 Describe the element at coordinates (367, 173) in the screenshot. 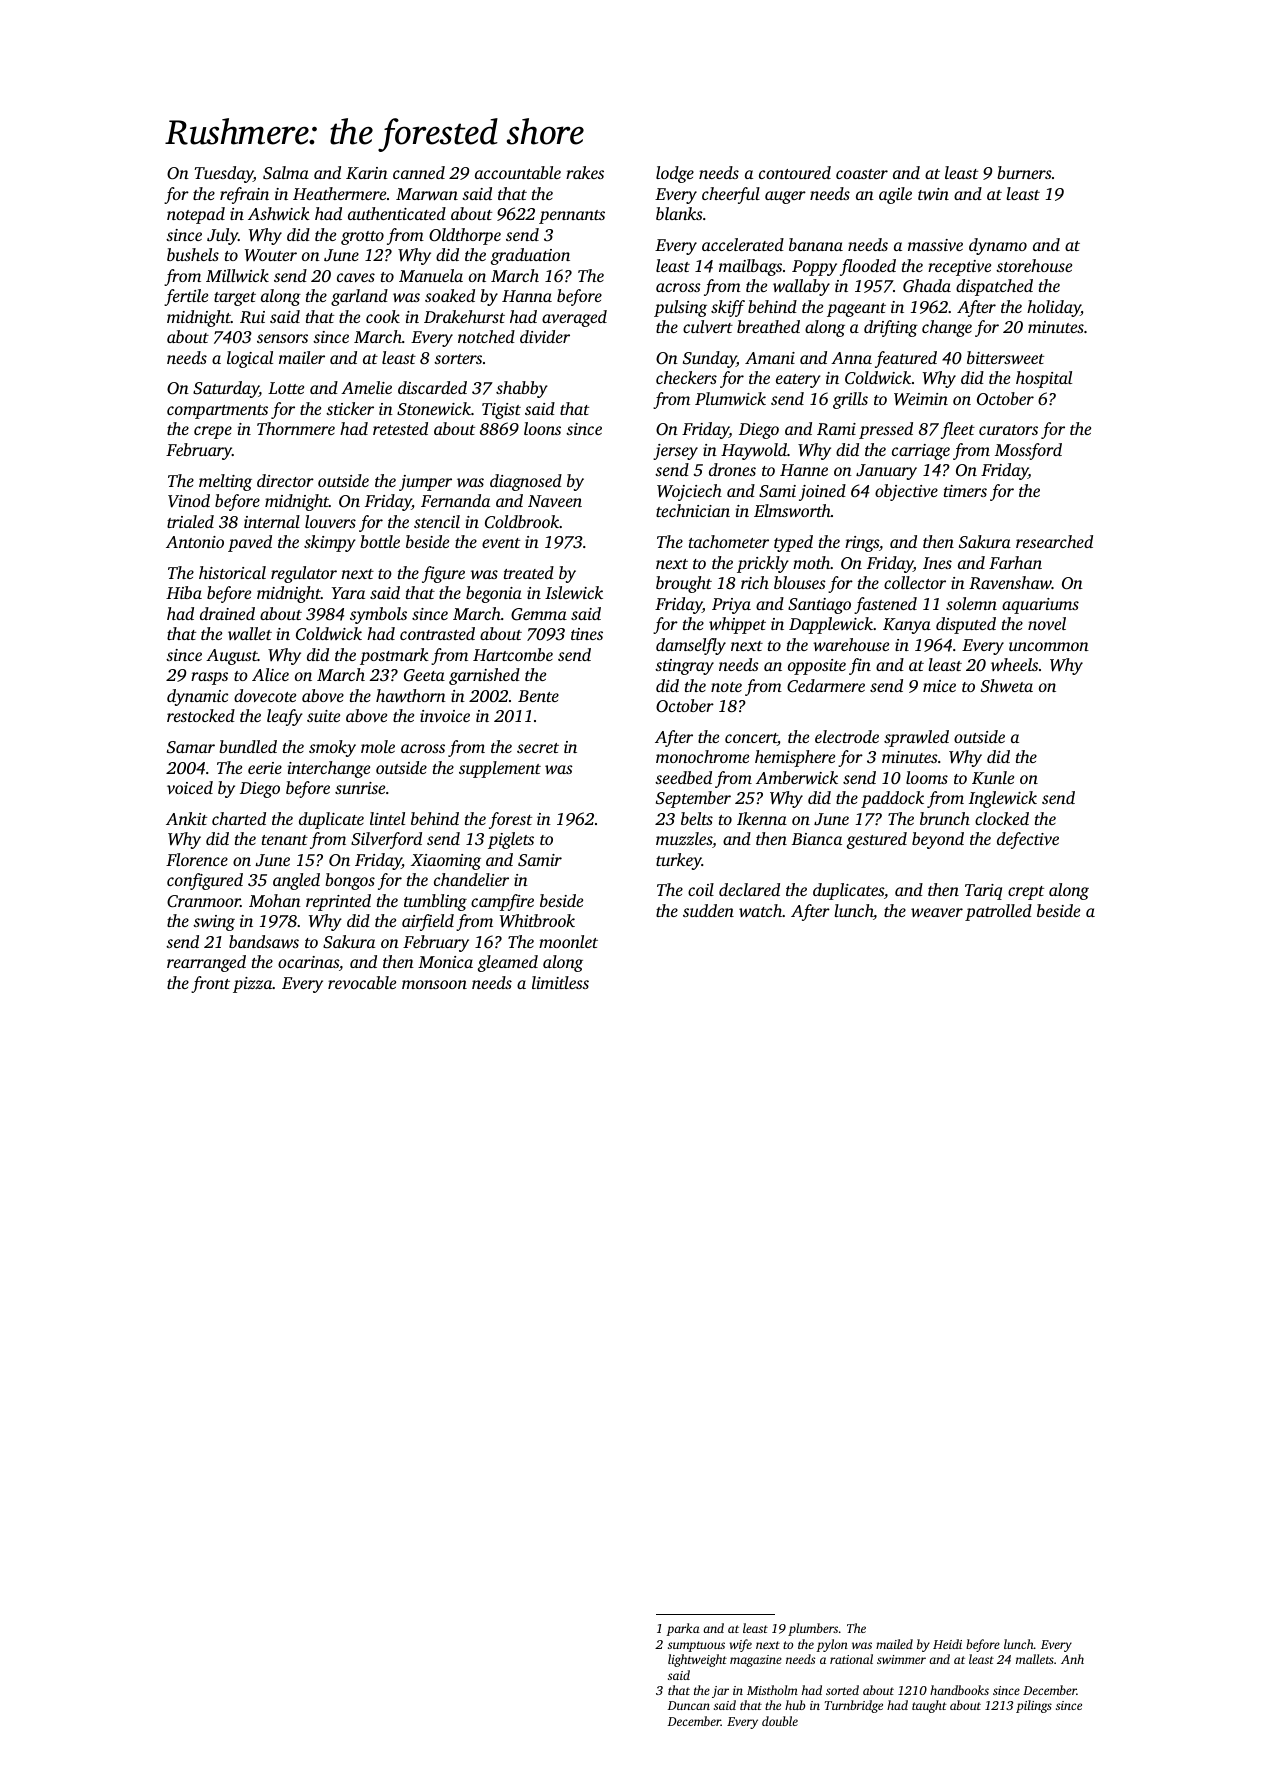

I see `Karin` at that location.
